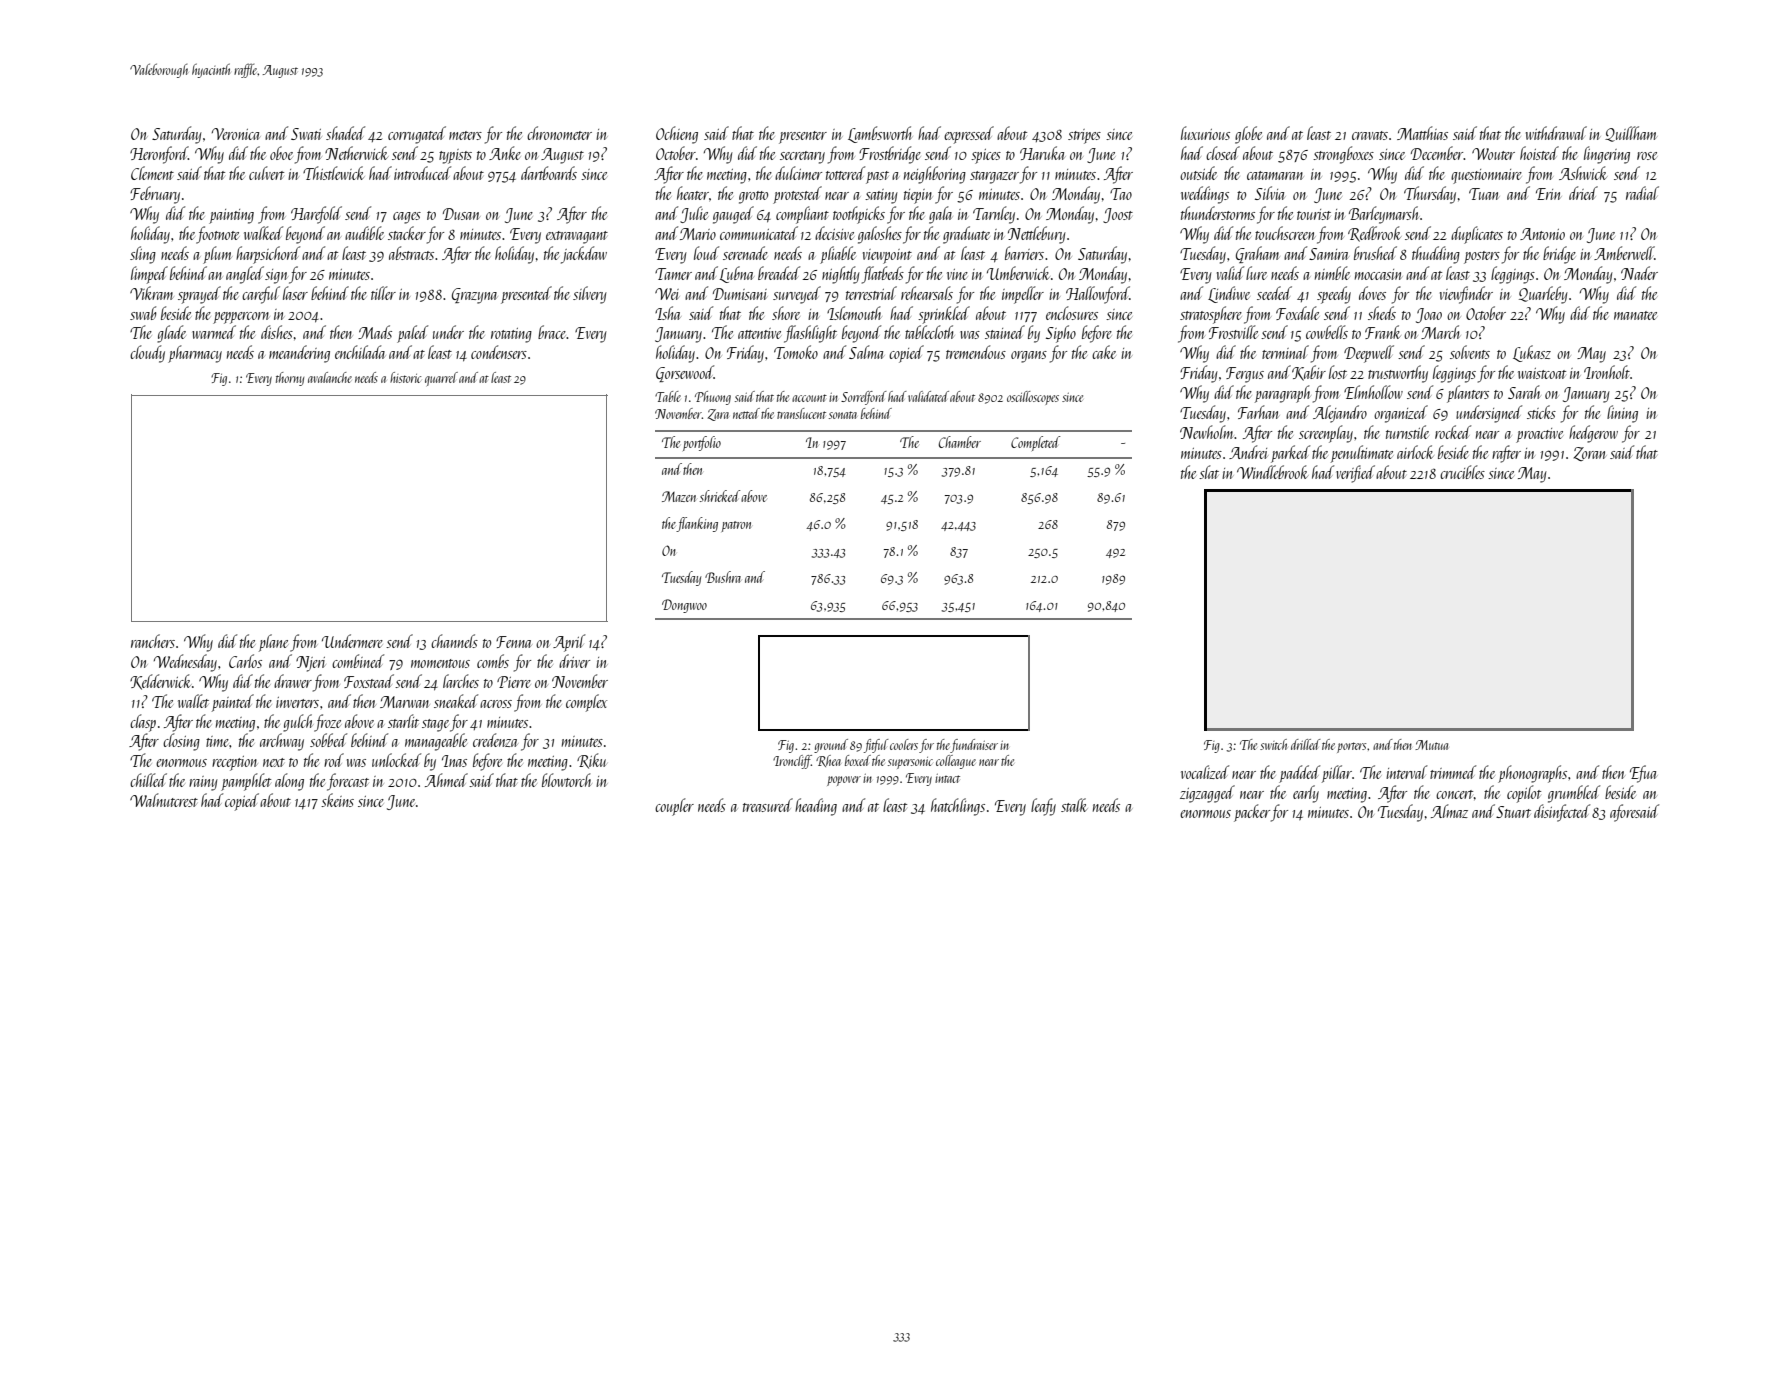 The image size is (1788, 1382). What do you see at coordinates (677, 135) in the page?
I see `Ochieng` at bounding box center [677, 135].
